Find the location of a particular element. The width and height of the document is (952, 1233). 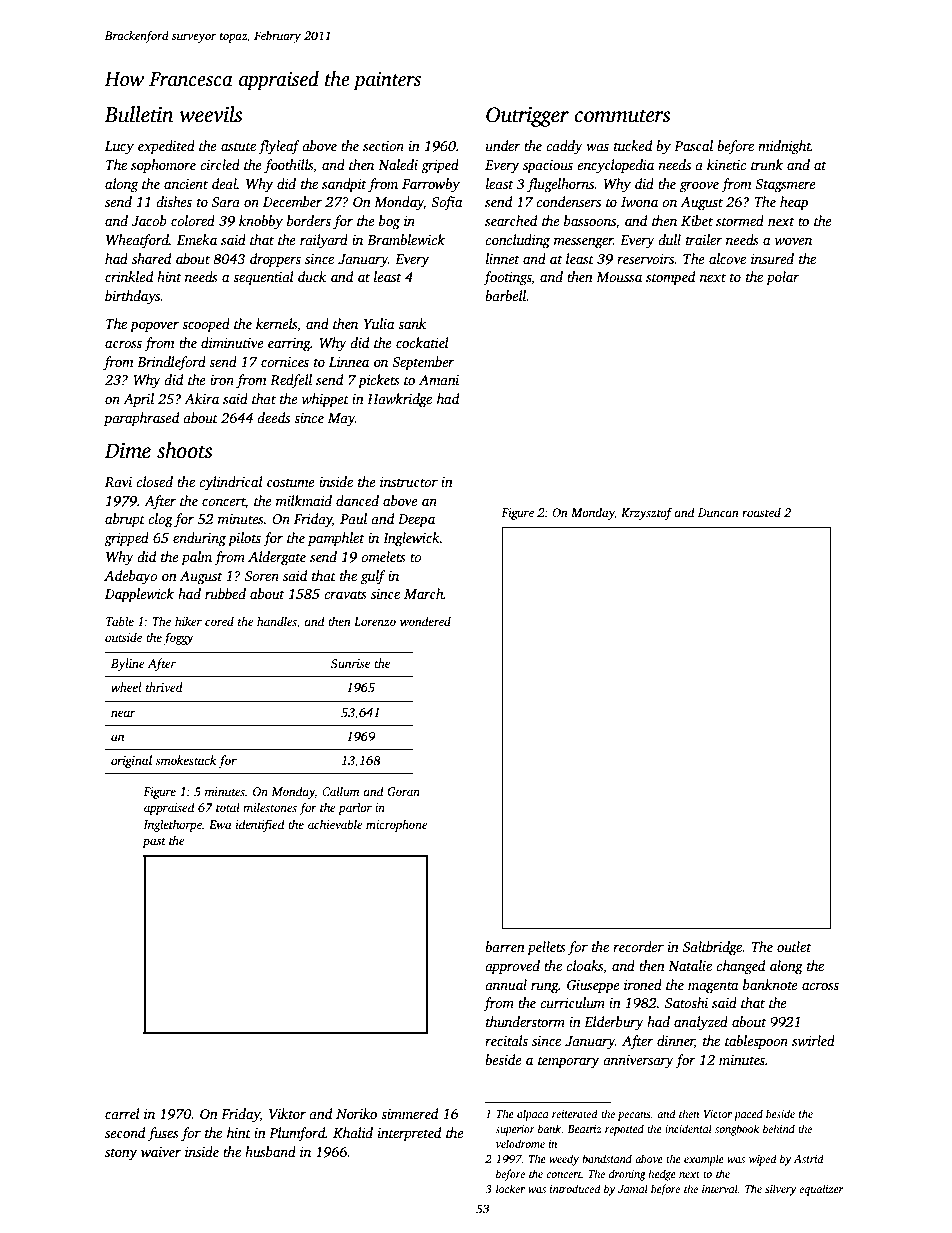

instructor is located at coordinates (409, 482).
